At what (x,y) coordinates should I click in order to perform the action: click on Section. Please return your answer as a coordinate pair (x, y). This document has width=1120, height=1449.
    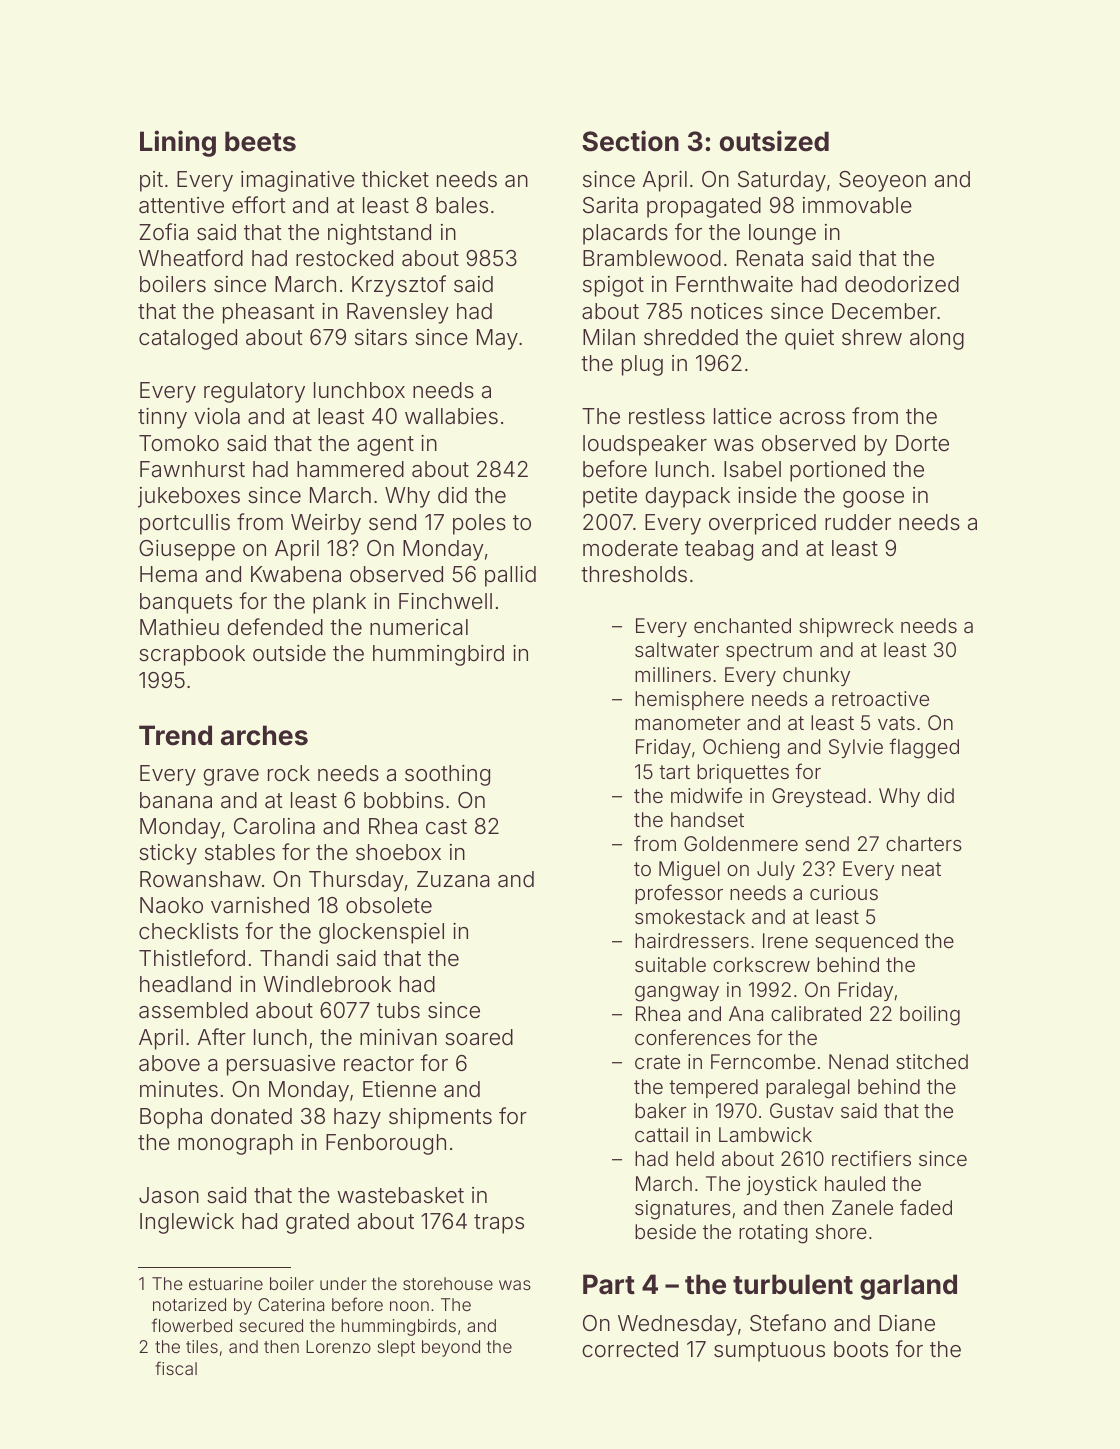
    Looking at the image, I should click on (630, 141).
